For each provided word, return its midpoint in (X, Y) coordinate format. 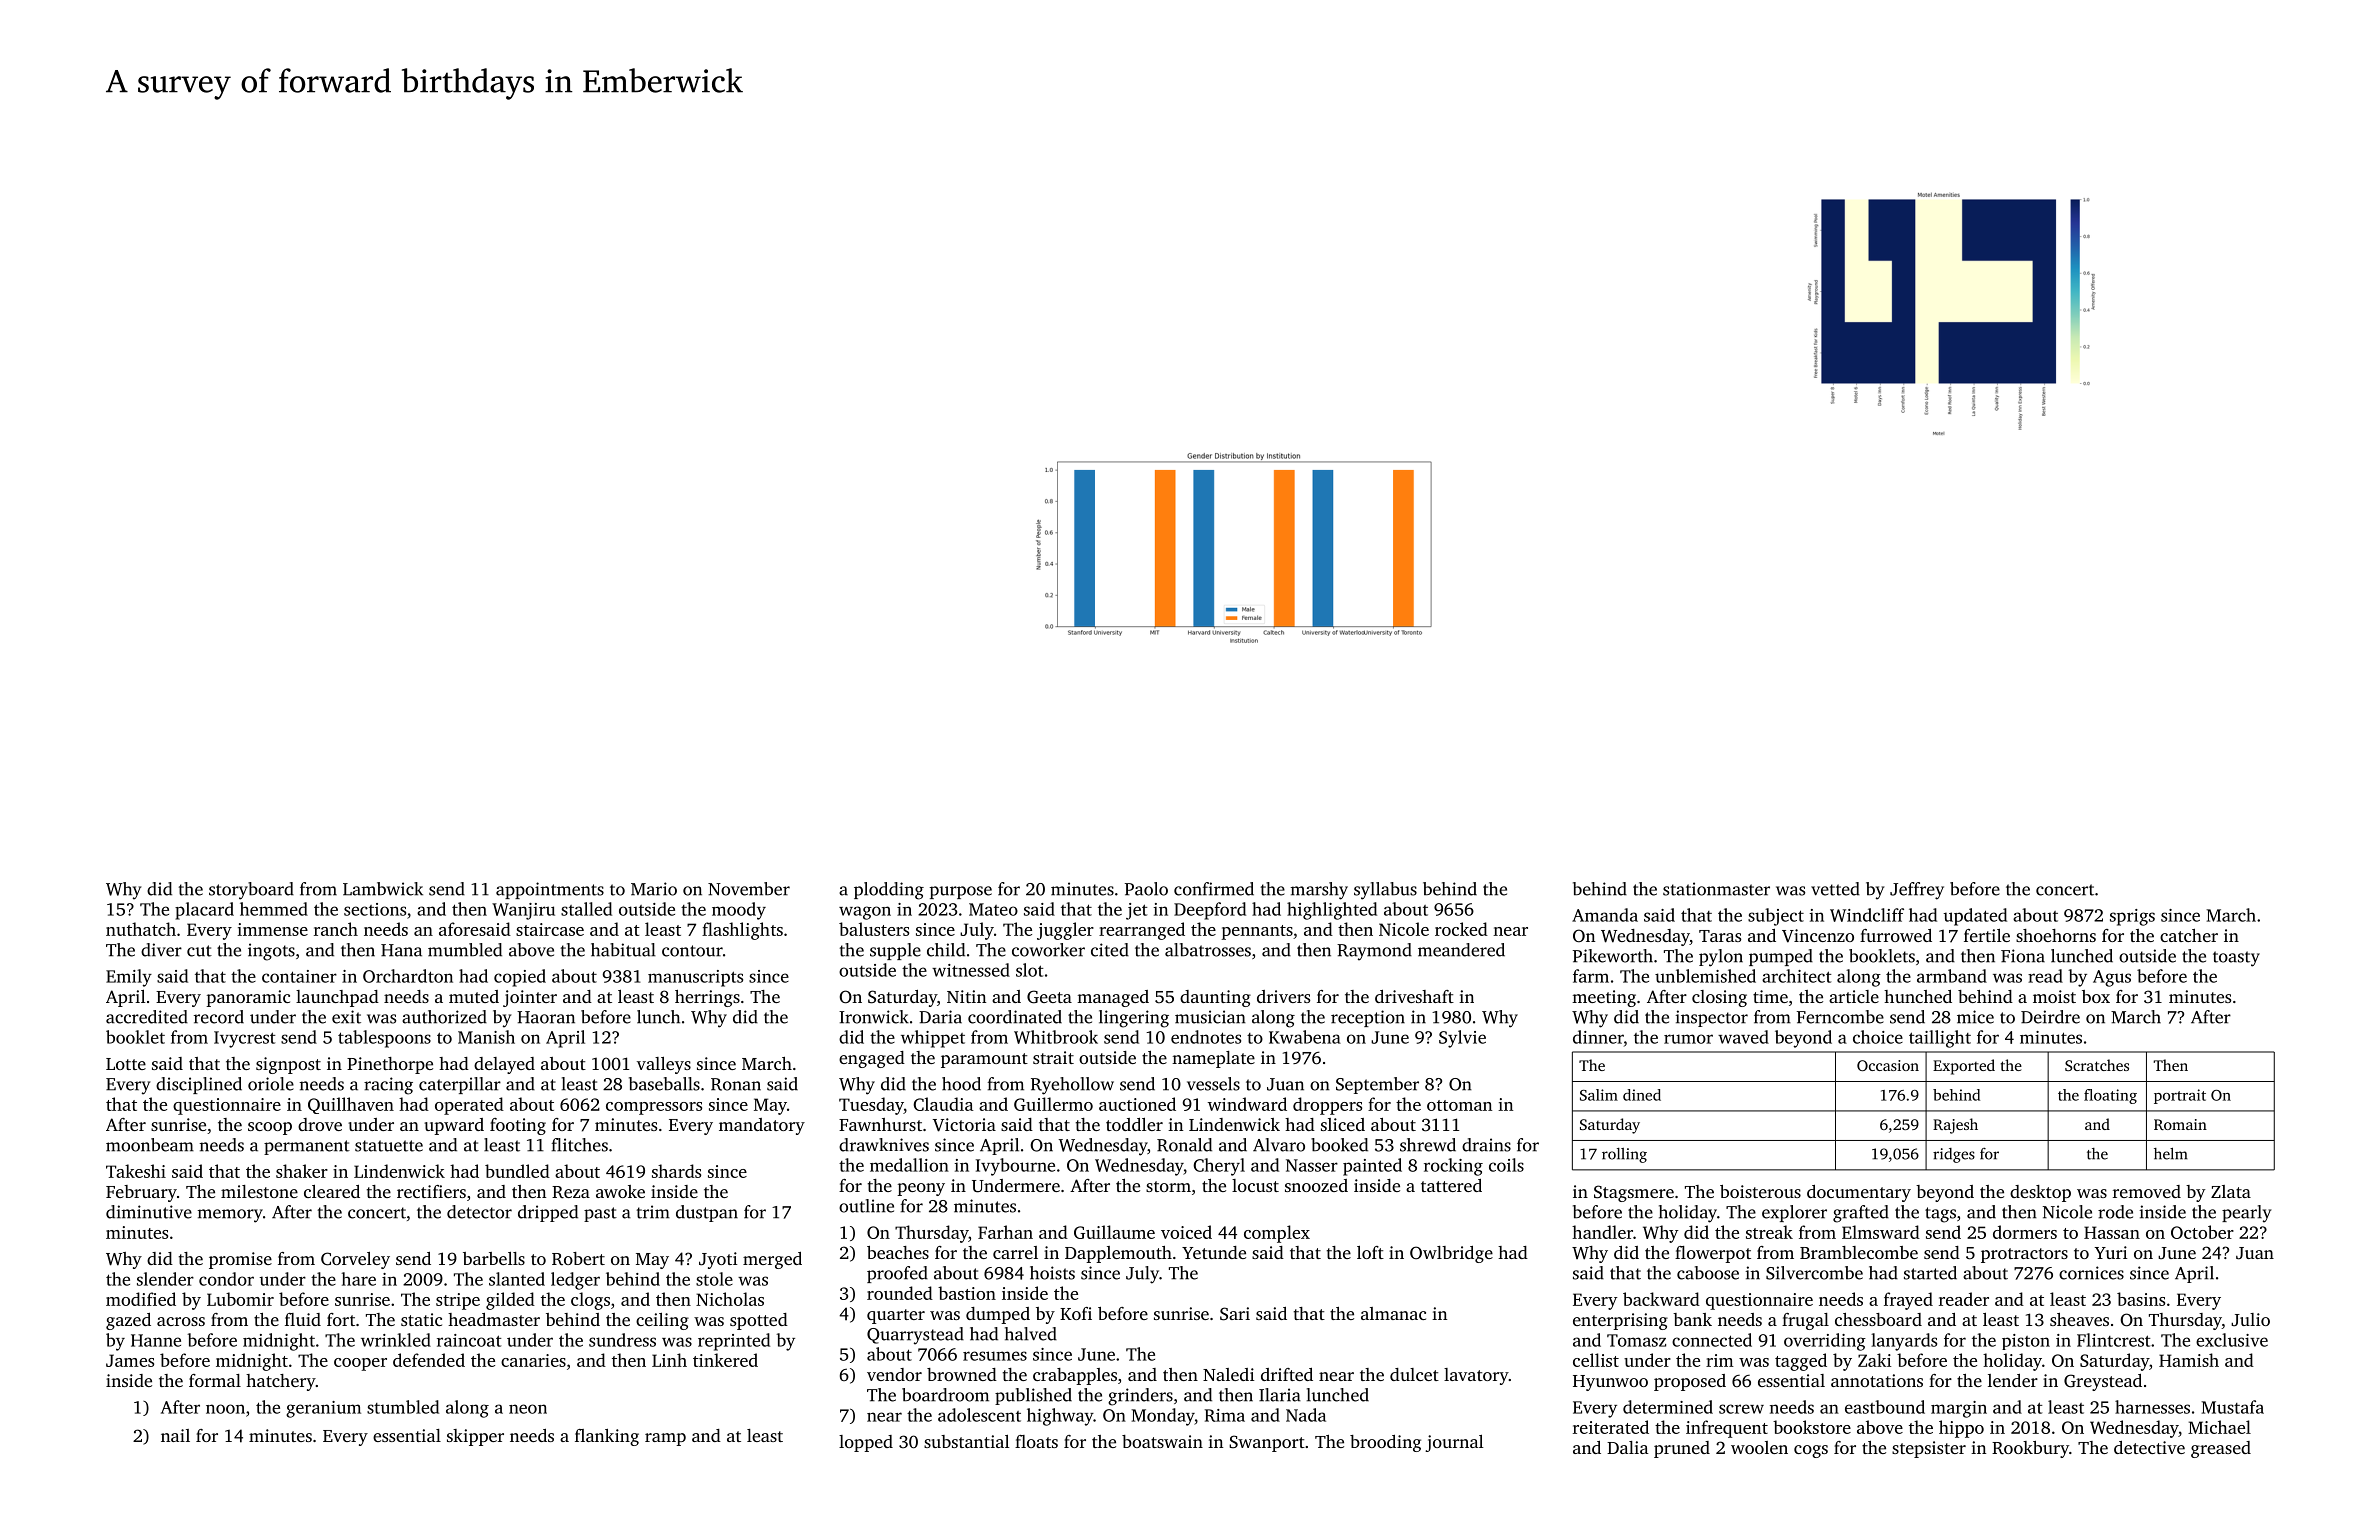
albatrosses (1208, 950)
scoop (270, 1128)
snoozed (1316, 1185)
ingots (271, 952)
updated (1975, 917)
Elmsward (1881, 1232)
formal (215, 1380)
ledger (575, 1281)
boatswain (1162, 1441)
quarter (896, 1316)
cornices (2091, 1273)
